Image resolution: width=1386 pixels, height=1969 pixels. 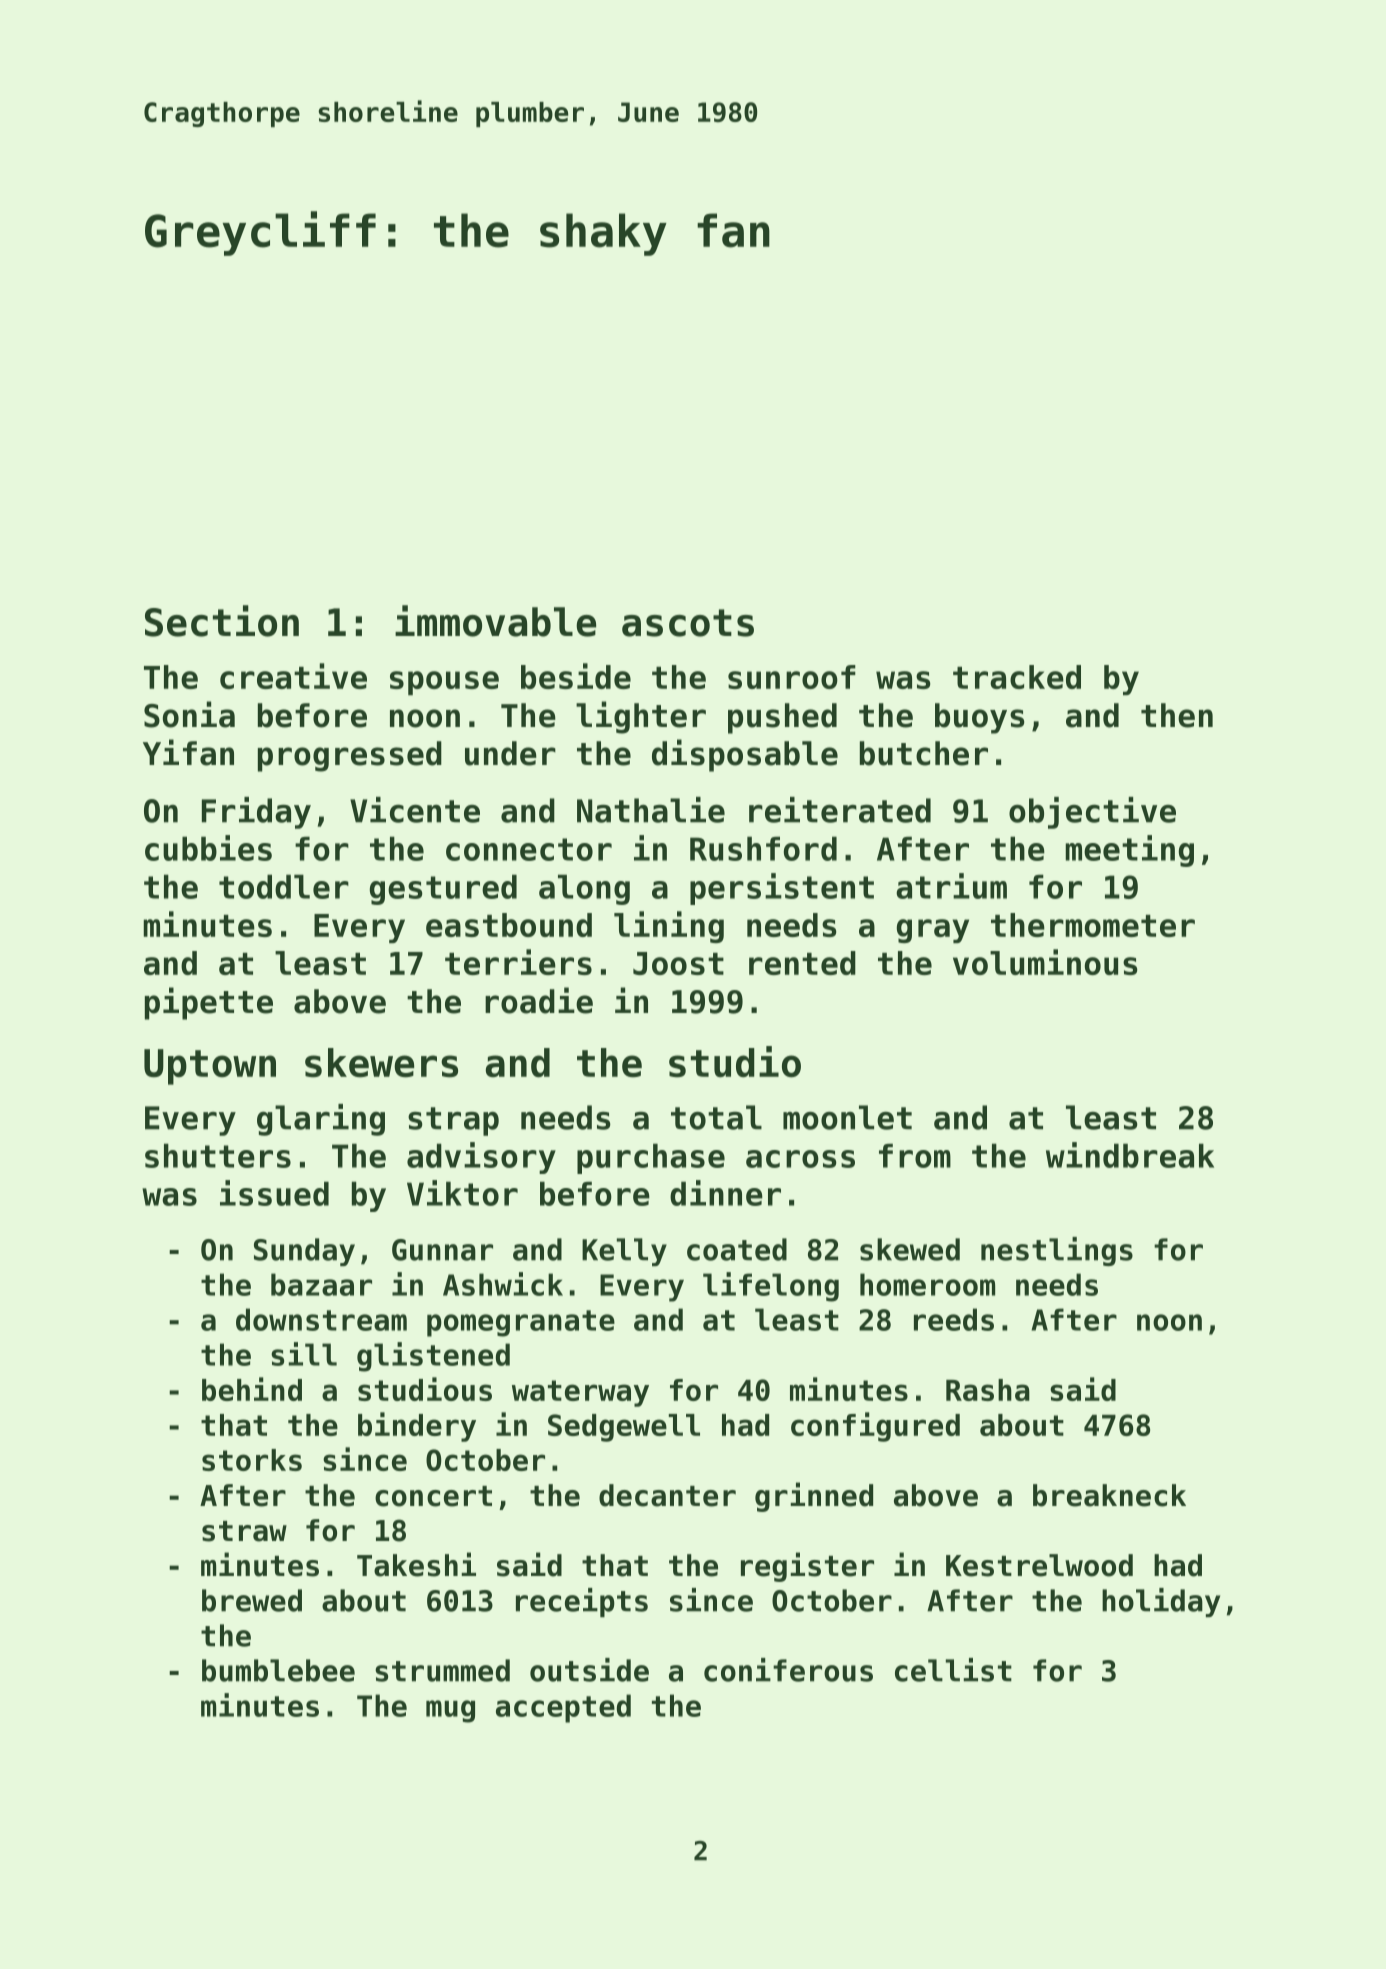 I want to click on holiday, so click(x=1161, y=1602).
